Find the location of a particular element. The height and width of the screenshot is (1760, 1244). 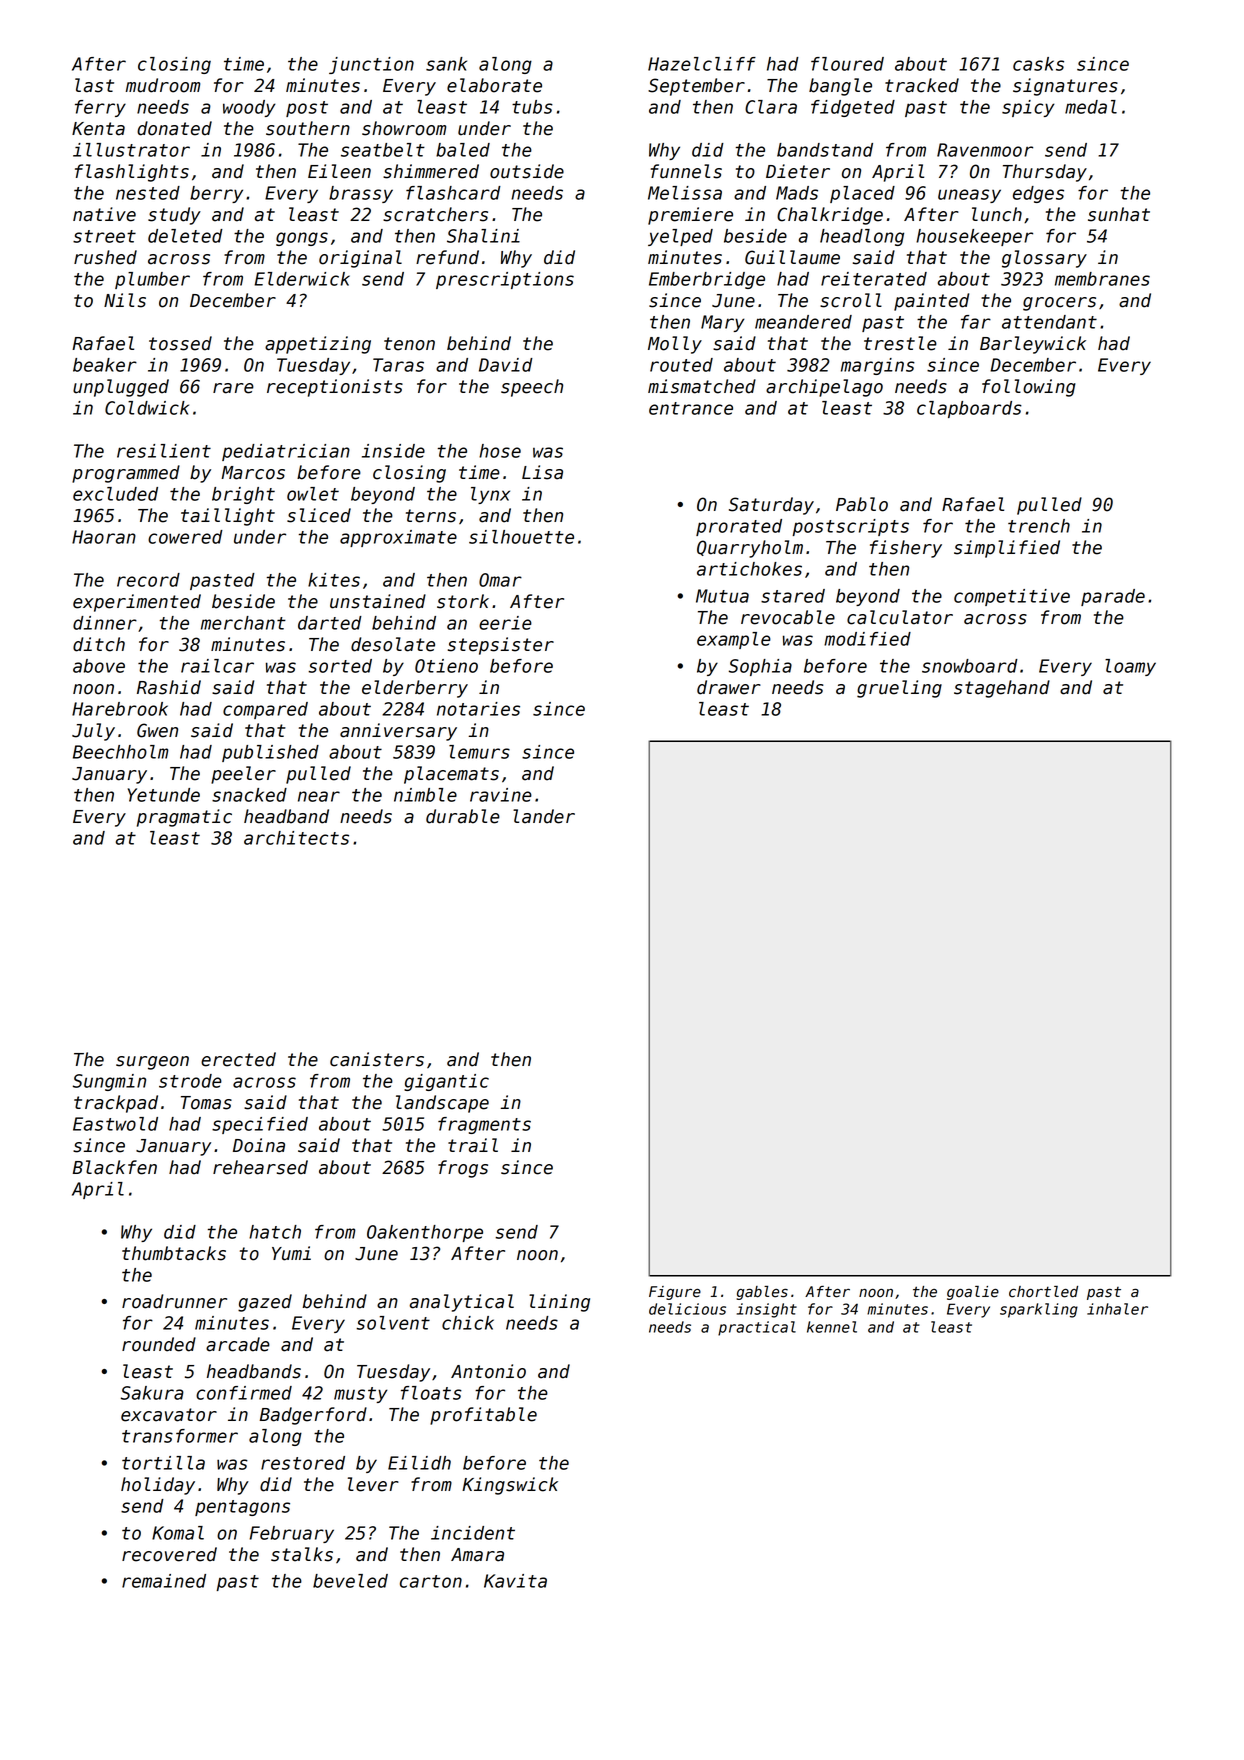

rushed is located at coordinates (105, 257).
